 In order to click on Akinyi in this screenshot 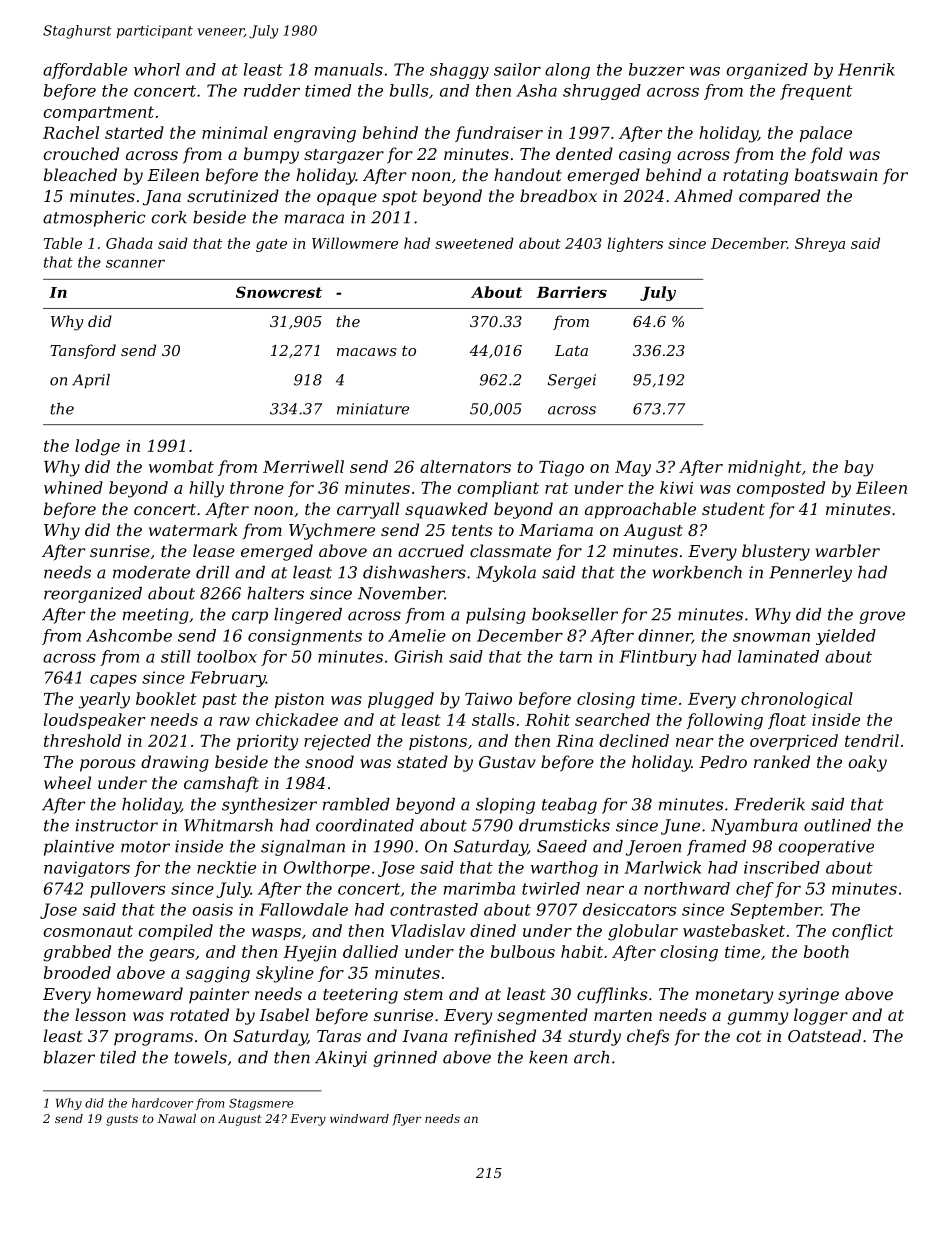, I will do `click(341, 1059)`.
